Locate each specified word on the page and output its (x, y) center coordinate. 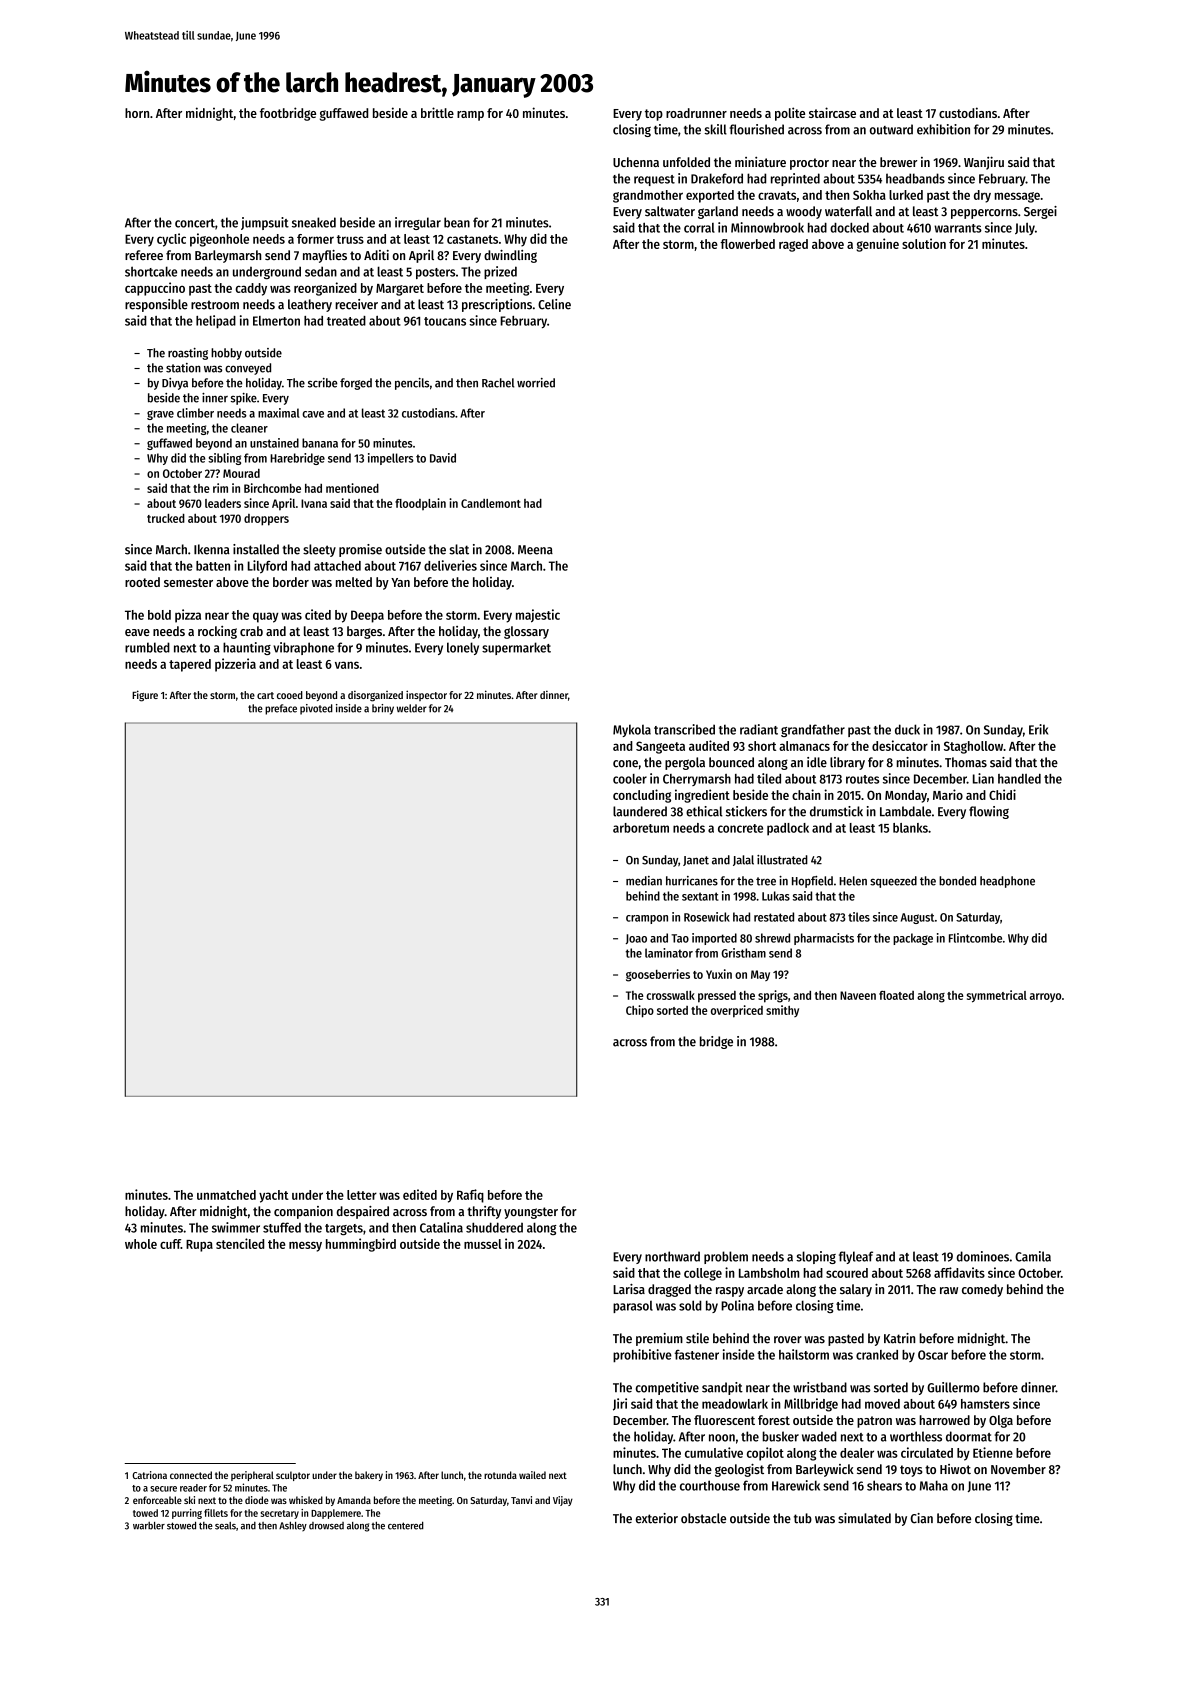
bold (159, 615)
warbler (149, 1526)
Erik (1038, 729)
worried (536, 383)
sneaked (314, 222)
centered (406, 1525)
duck (907, 729)
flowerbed (747, 244)
